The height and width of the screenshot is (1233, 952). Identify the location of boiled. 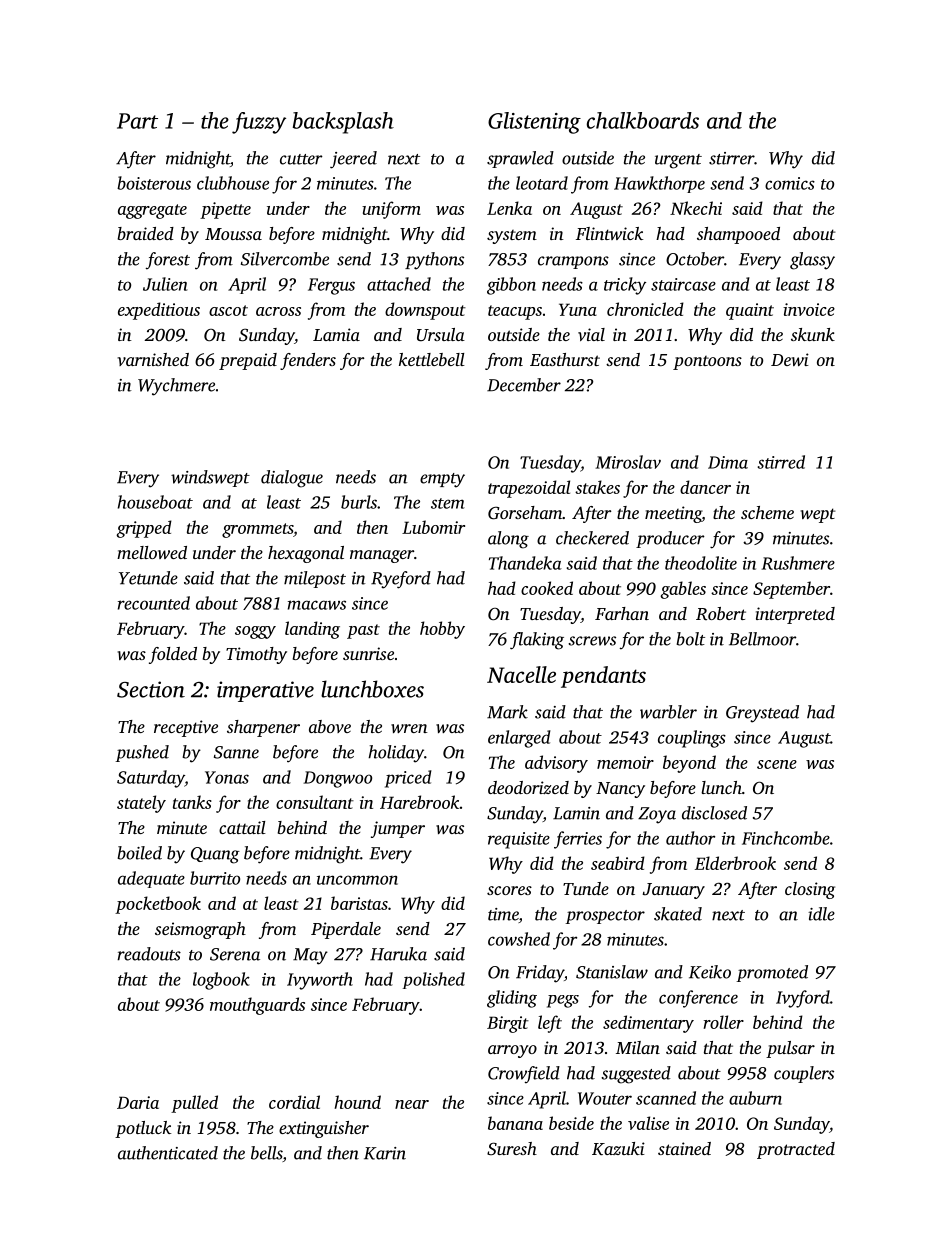
(139, 853).
